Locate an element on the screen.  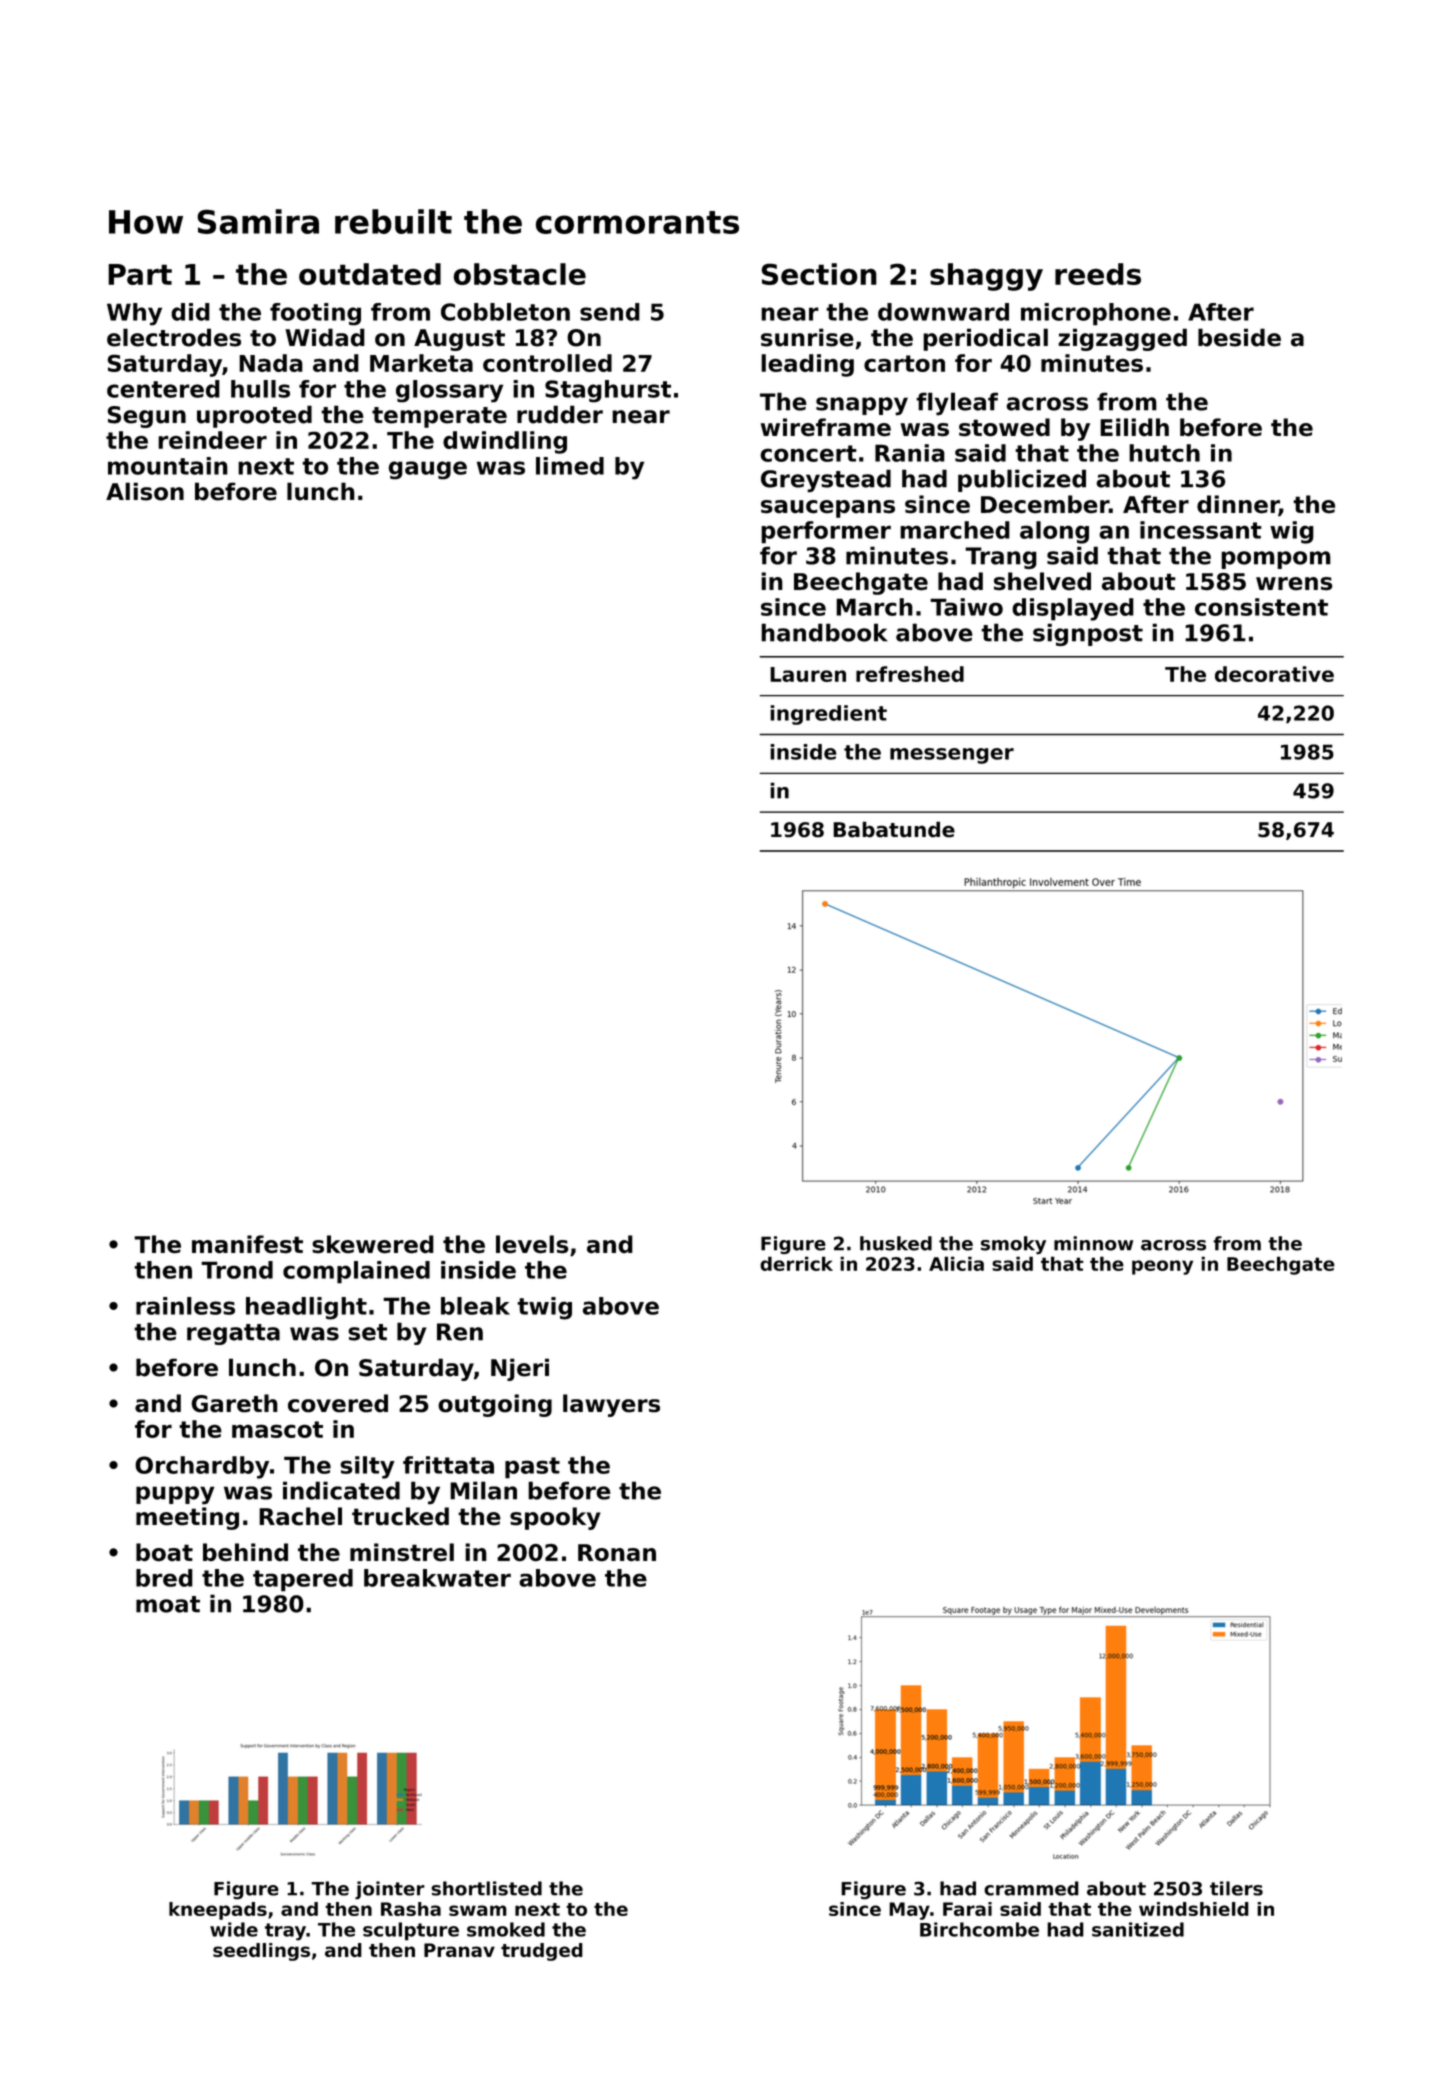
Babatunde is located at coordinates (894, 829).
